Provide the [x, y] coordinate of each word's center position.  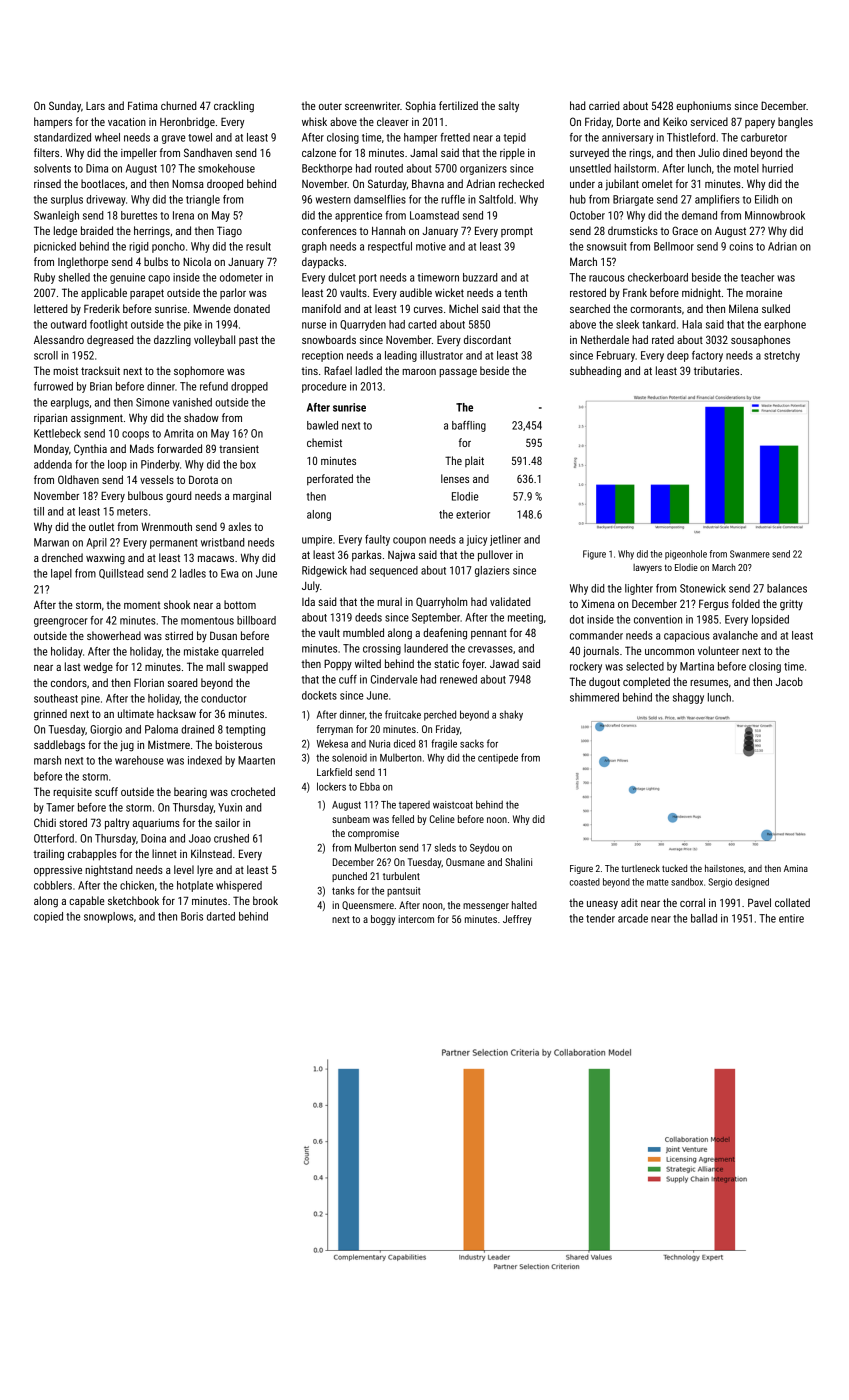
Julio [709, 152]
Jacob [789, 681]
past [248, 341]
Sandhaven [208, 152]
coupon [409, 541]
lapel [61, 574]
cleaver [393, 121]
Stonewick [703, 588]
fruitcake [403, 714]
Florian [149, 682]
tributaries [716, 370]
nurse [314, 325]
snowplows [109, 917]
